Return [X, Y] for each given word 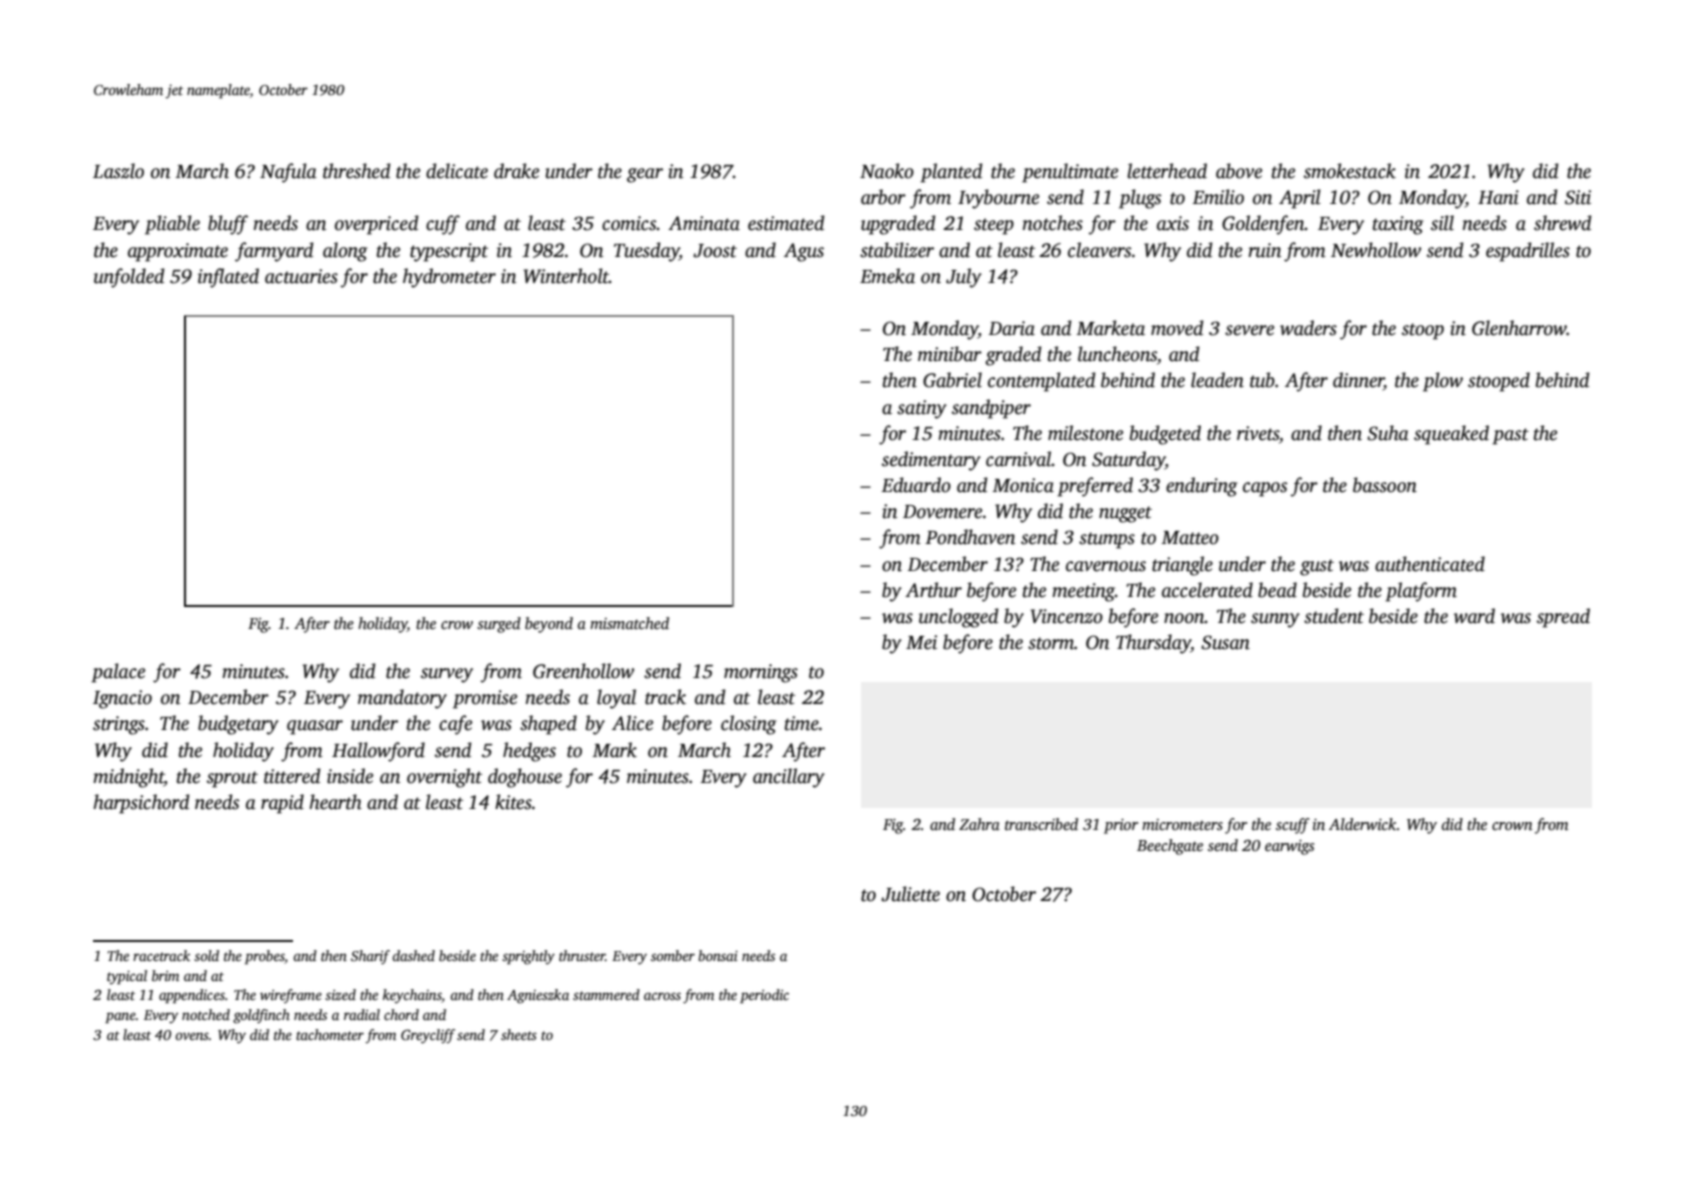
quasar [315, 727]
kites [513, 802]
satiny [922, 409]
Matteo [1190, 538]
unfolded [129, 278]
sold [206, 955]
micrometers [1182, 824]
